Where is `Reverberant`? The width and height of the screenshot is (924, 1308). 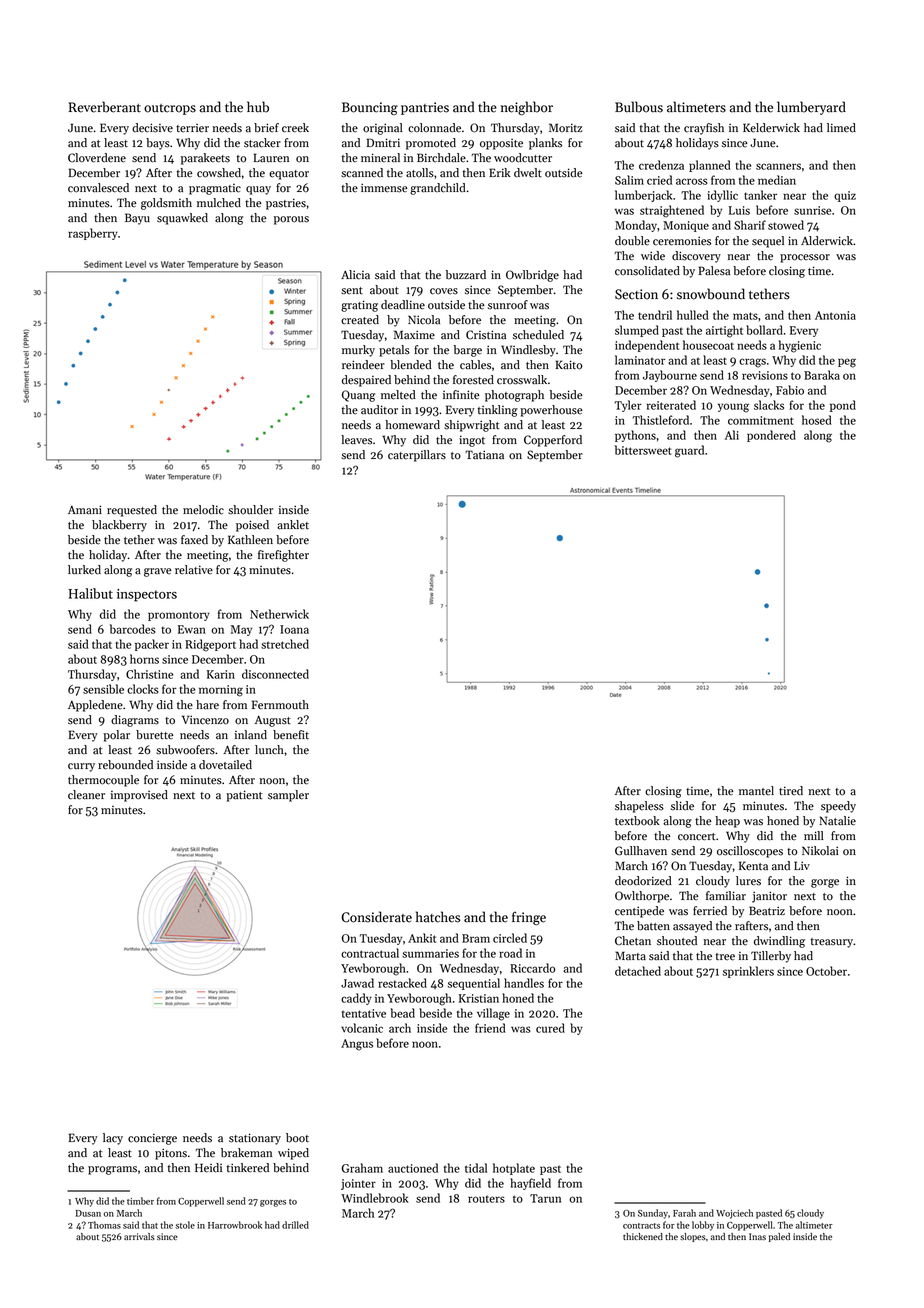
Reverberant is located at coordinates (104, 107).
